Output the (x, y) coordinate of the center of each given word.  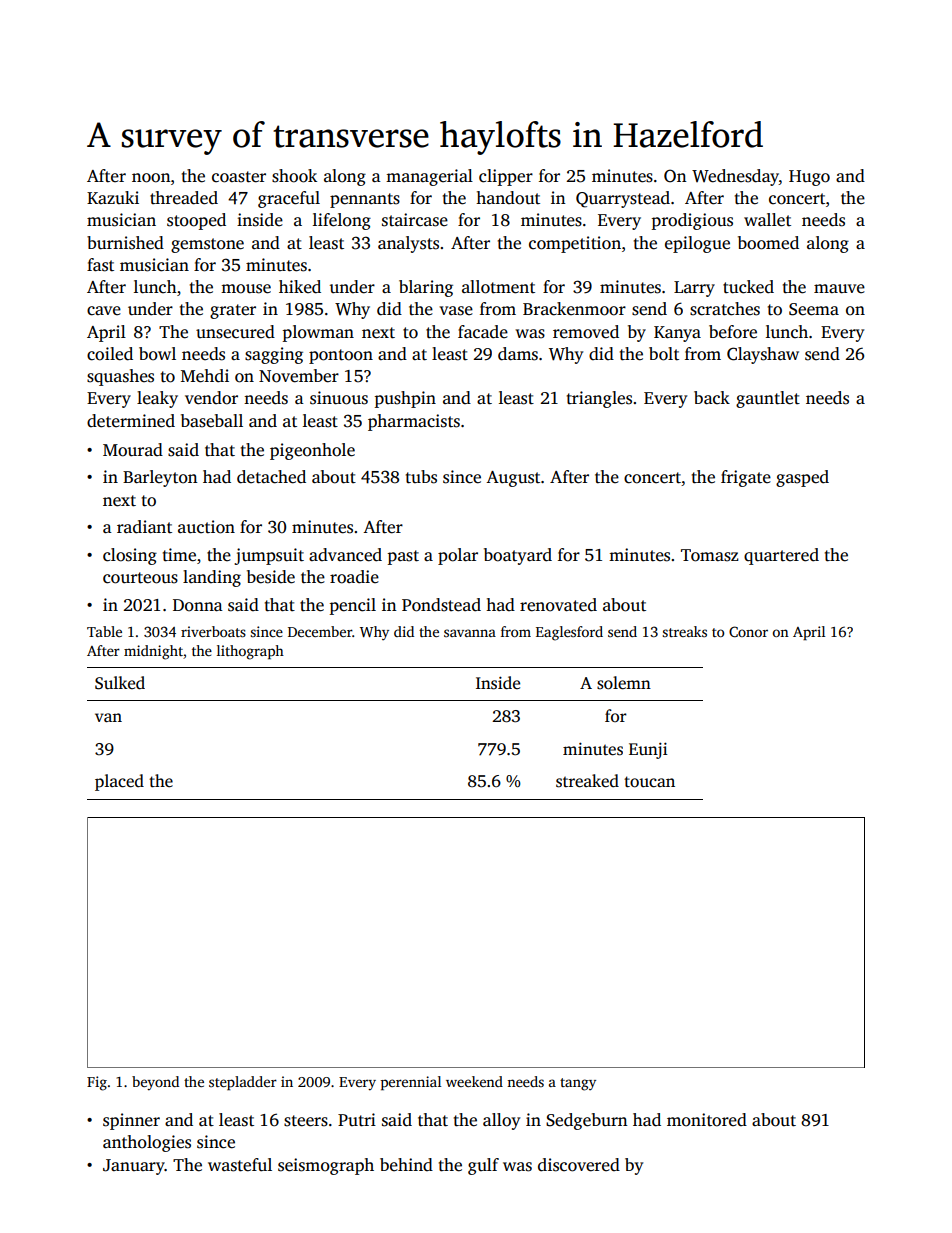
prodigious (692, 221)
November (299, 376)
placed (119, 782)
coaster (239, 177)
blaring (426, 288)
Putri (357, 1120)
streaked (587, 781)
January (134, 1167)
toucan (649, 782)
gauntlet (768, 399)
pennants (365, 200)
